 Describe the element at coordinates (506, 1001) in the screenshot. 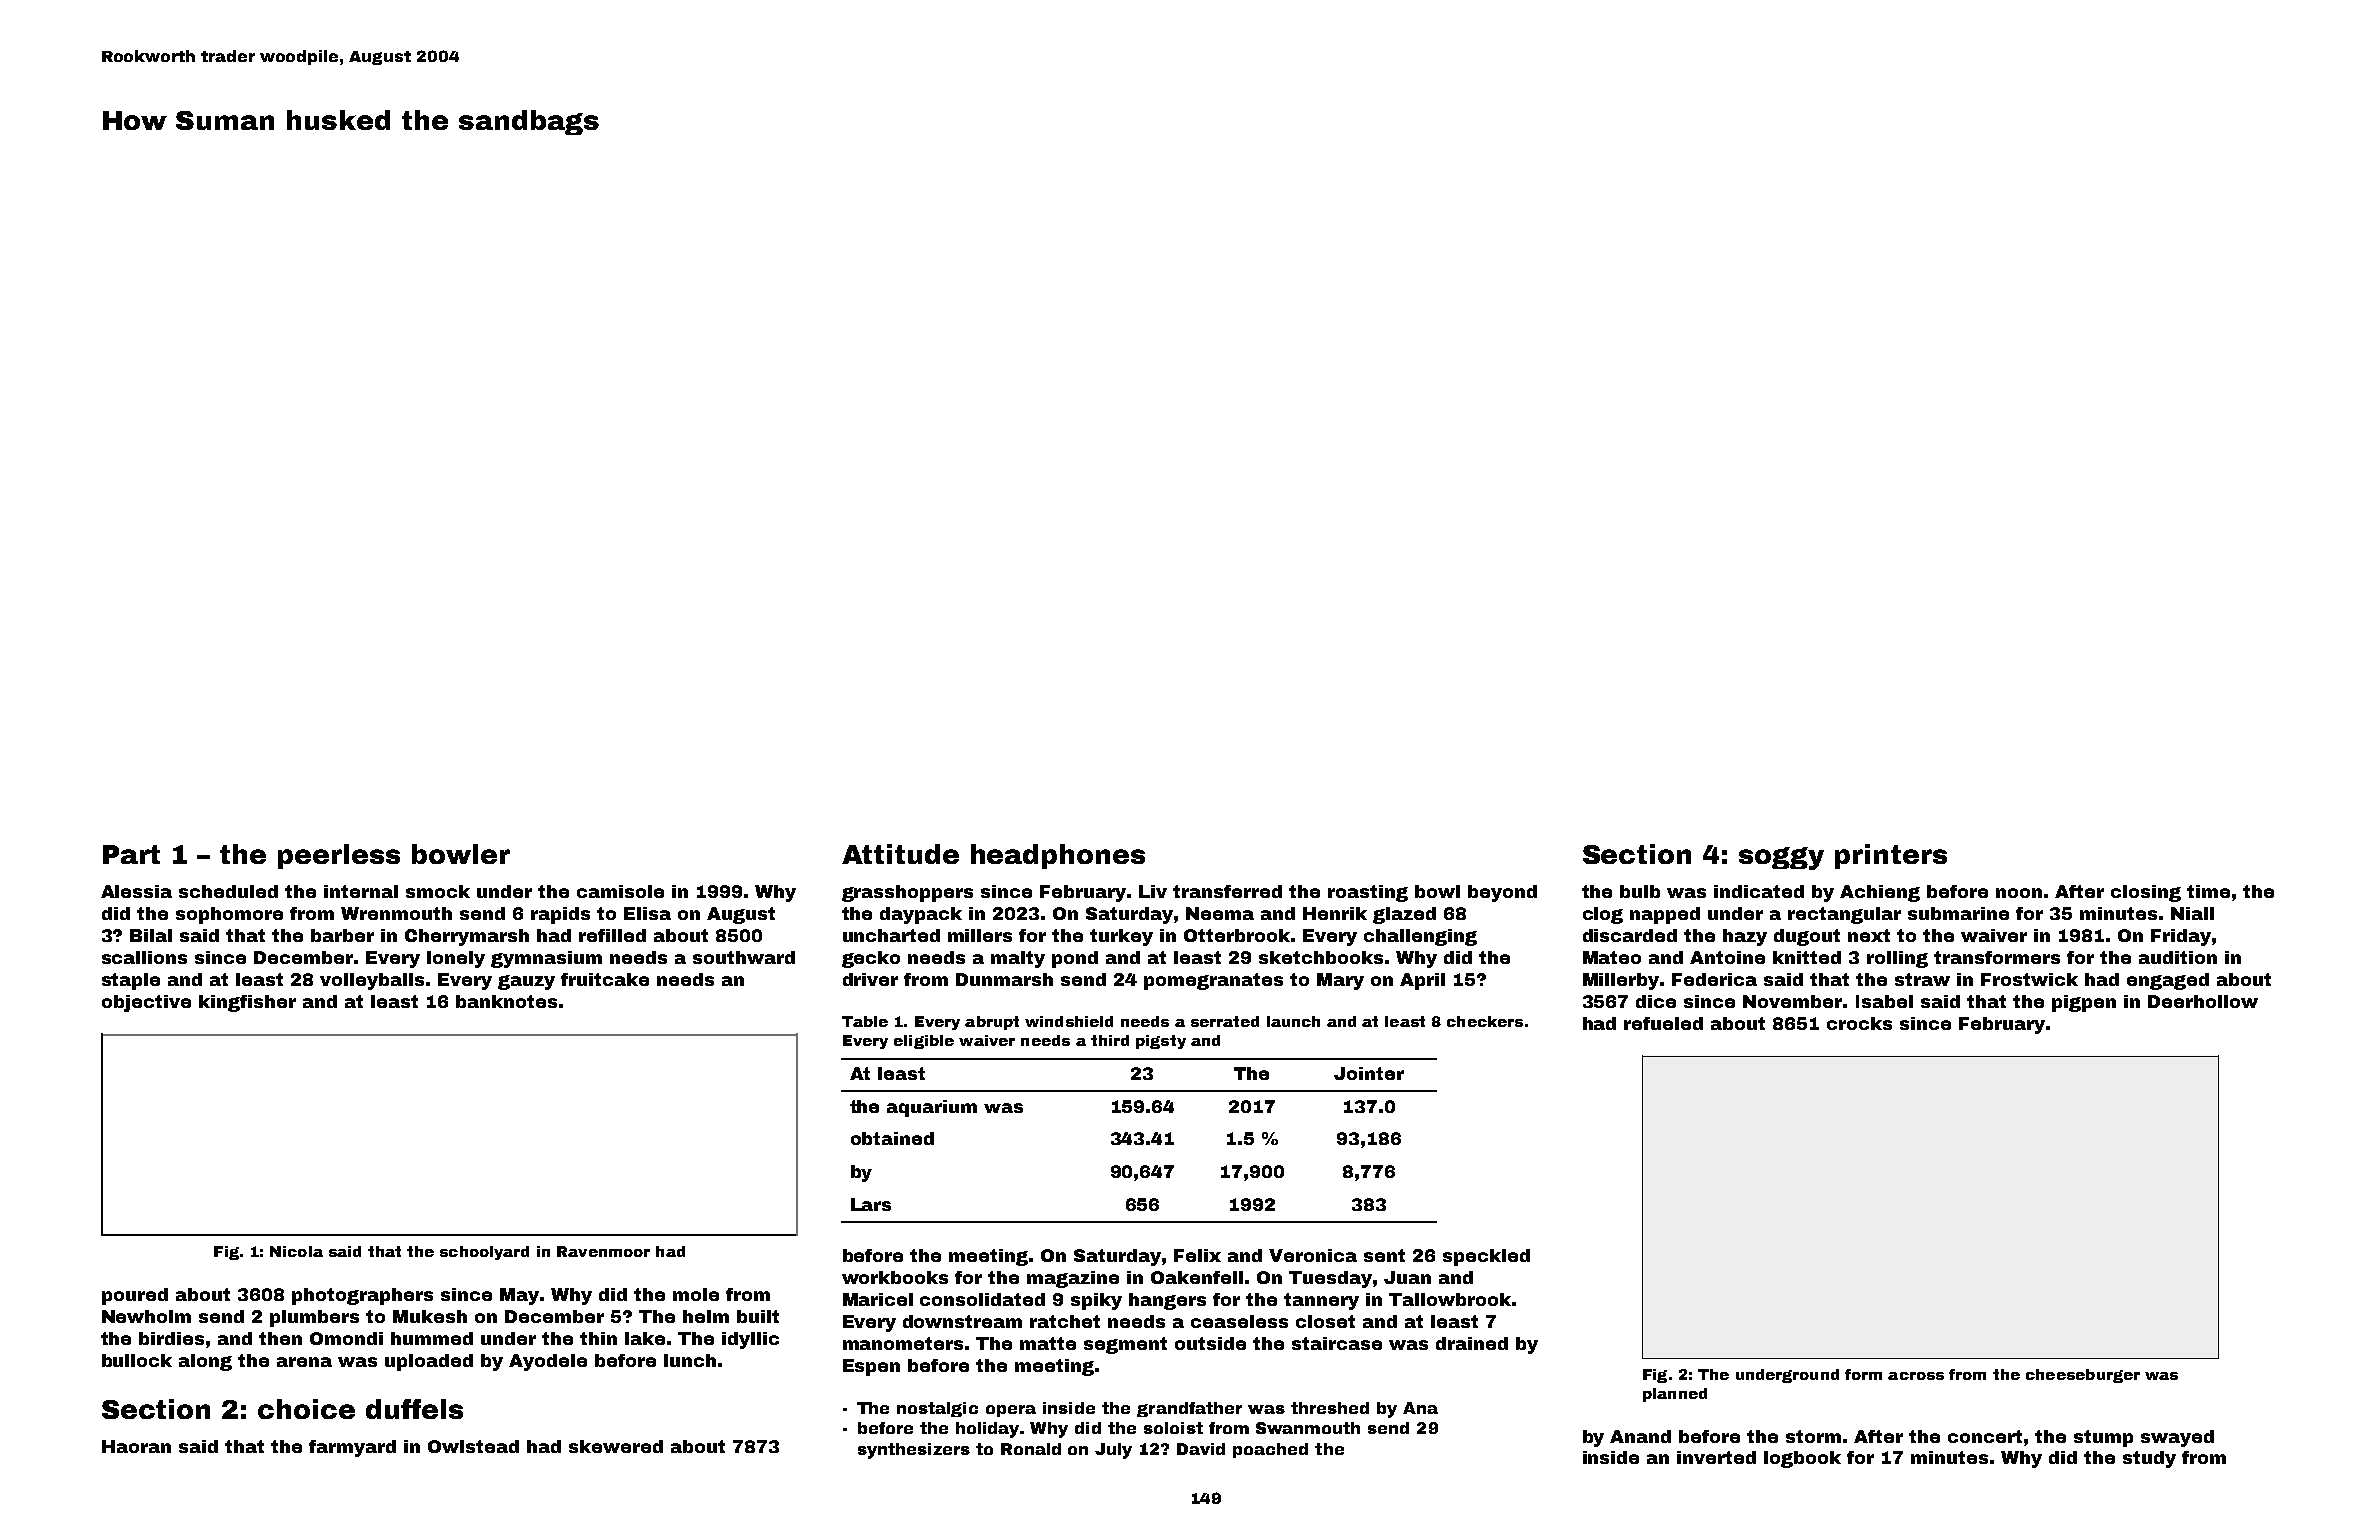

I see `banknotes` at that location.
